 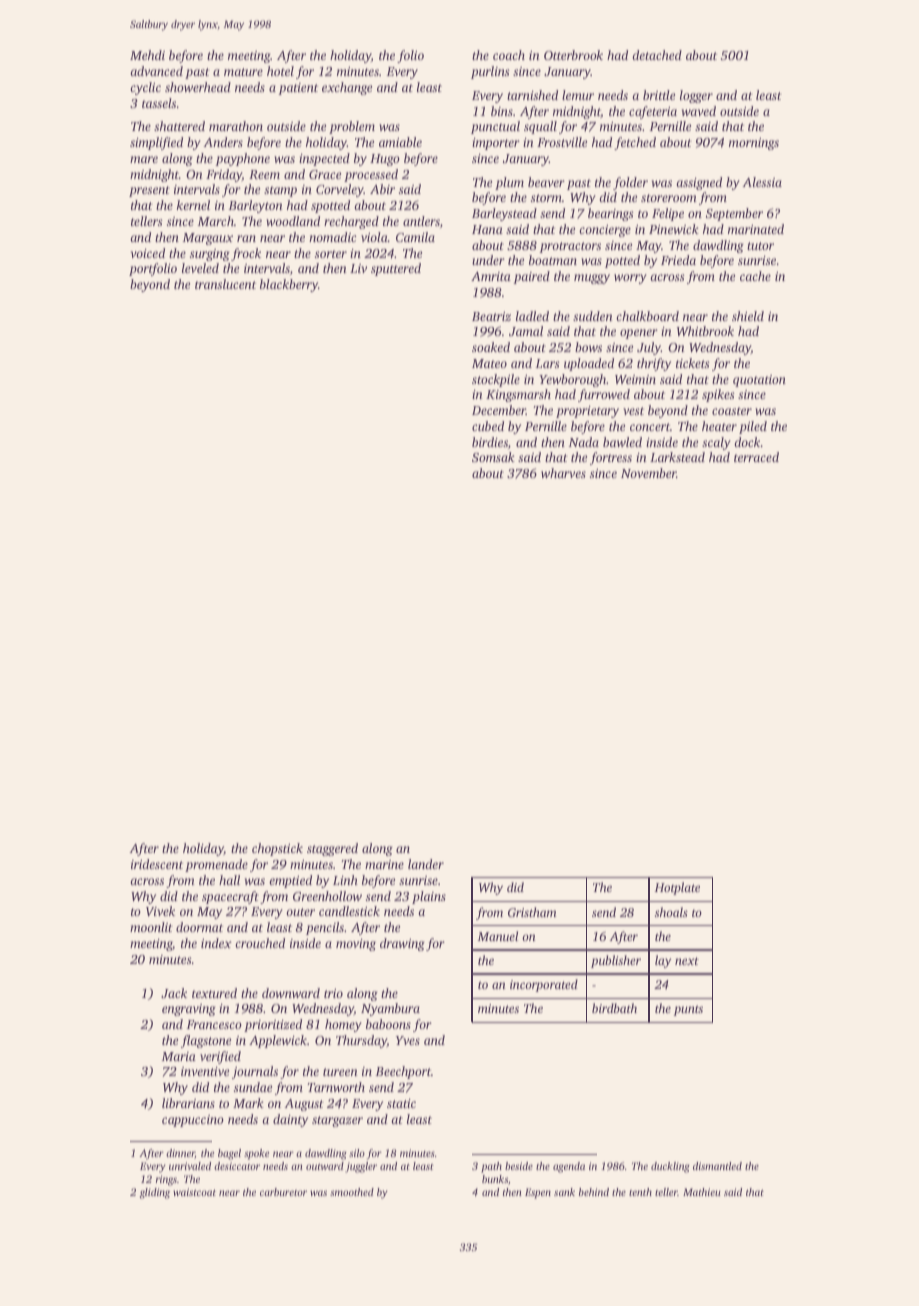 What do you see at coordinates (717, 1166) in the screenshot?
I see `dismantled` at bounding box center [717, 1166].
